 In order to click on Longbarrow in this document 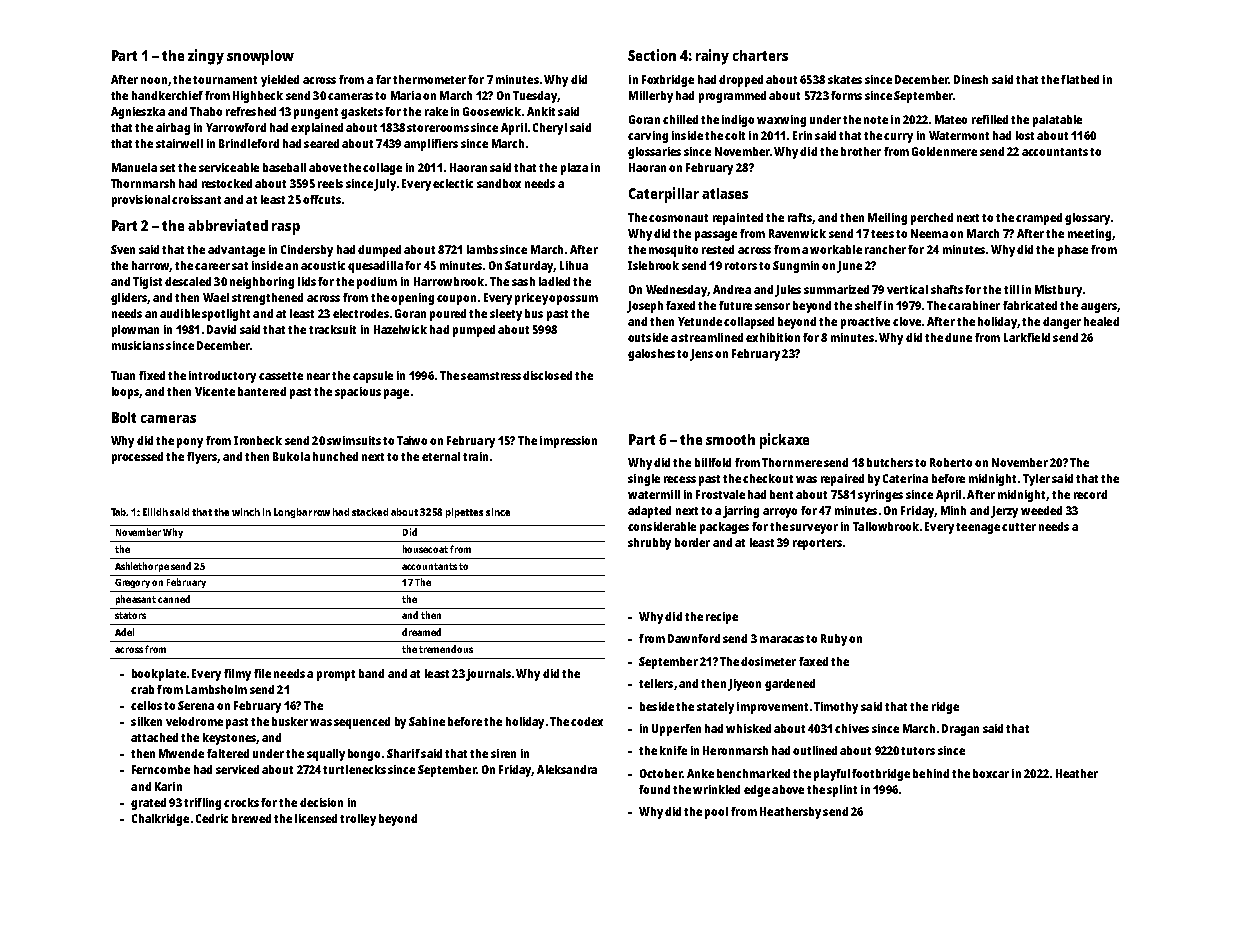, I will do `click(302, 513)`.
